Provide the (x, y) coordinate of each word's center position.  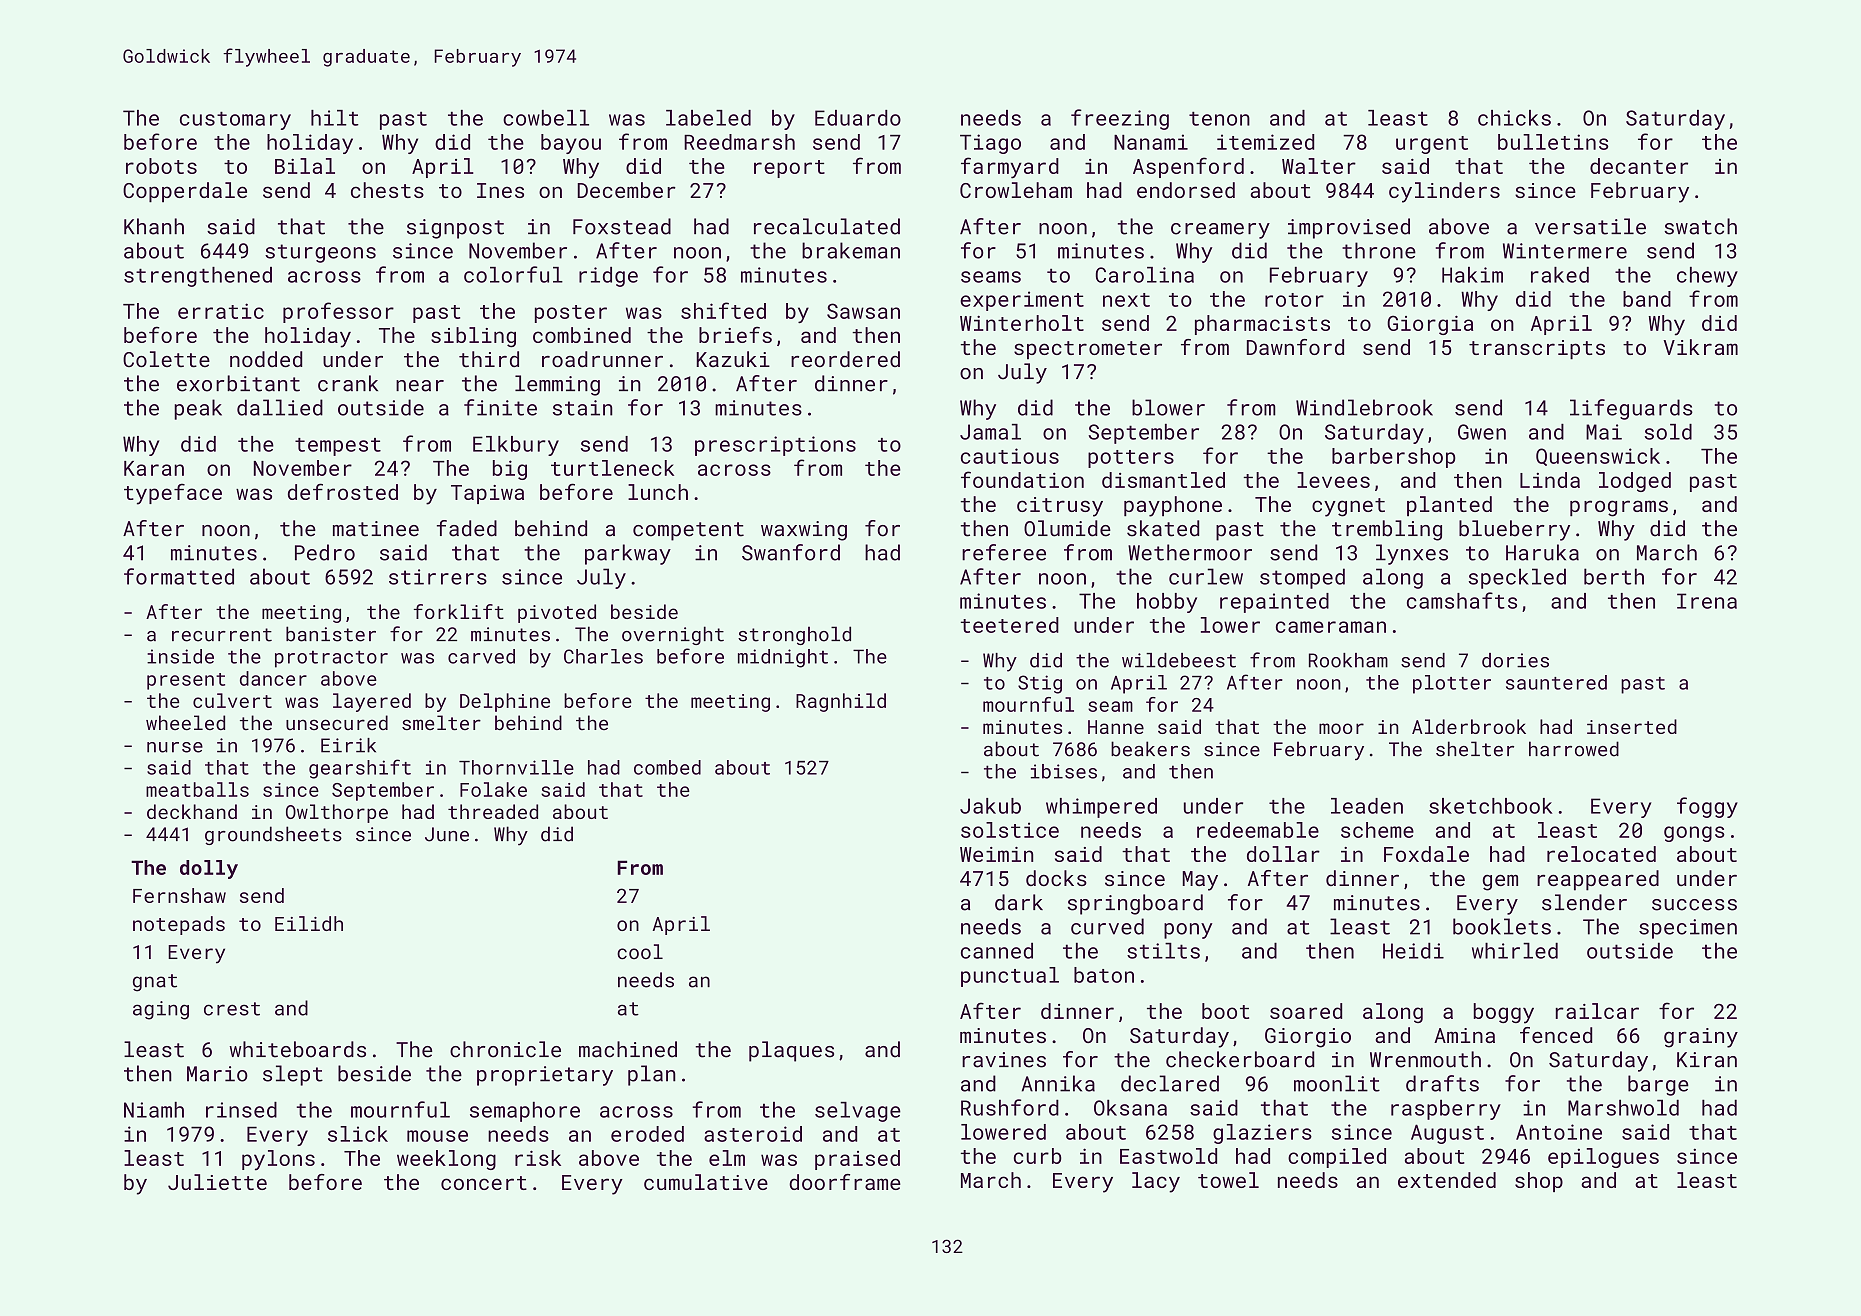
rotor (1294, 300)
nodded (266, 359)
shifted (723, 310)
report (789, 169)
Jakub (990, 806)
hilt (335, 118)
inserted (1632, 726)
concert (484, 1183)
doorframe (845, 1182)
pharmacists (1262, 325)
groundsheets (273, 835)
